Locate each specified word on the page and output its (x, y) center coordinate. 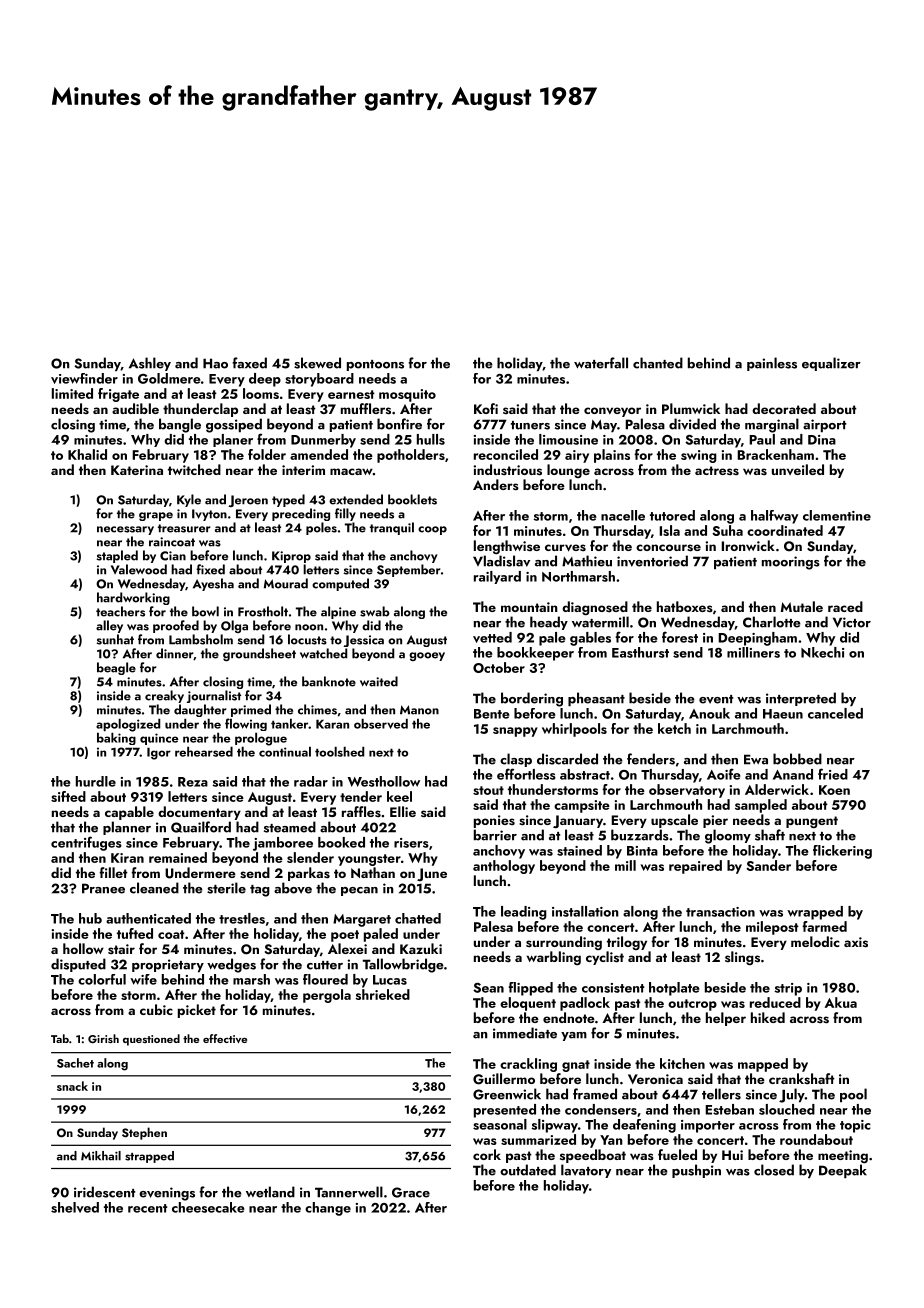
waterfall (601, 363)
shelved (75, 1207)
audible (135, 408)
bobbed (797, 759)
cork (487, 1154)
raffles (361, 812)
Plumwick (691, 408)
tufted (135, 933)
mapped (763, 1065)
